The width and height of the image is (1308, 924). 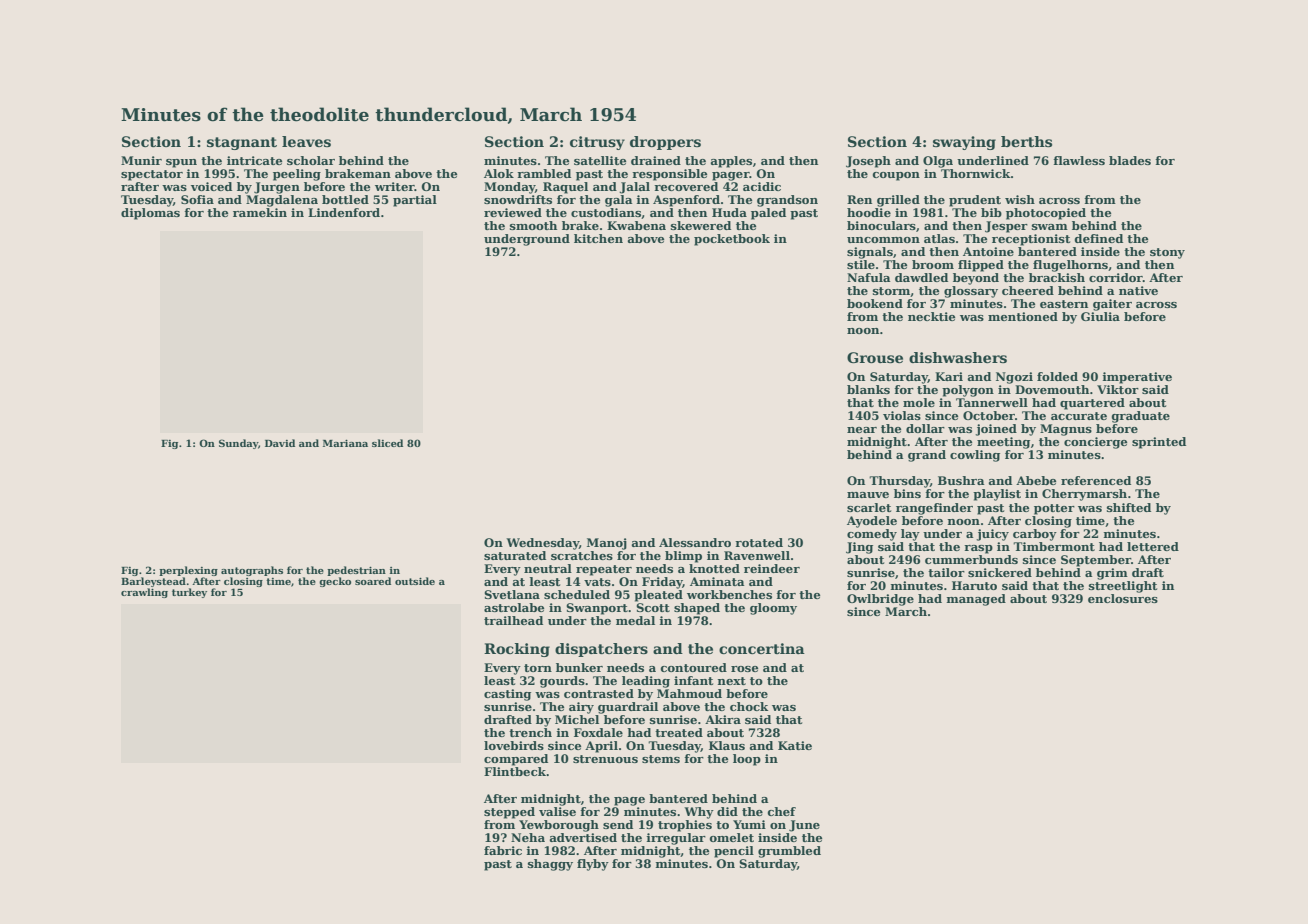 What do you see at coordinates (646, 682) in the image?
I see `leading` at bounding box center [646, 682].
